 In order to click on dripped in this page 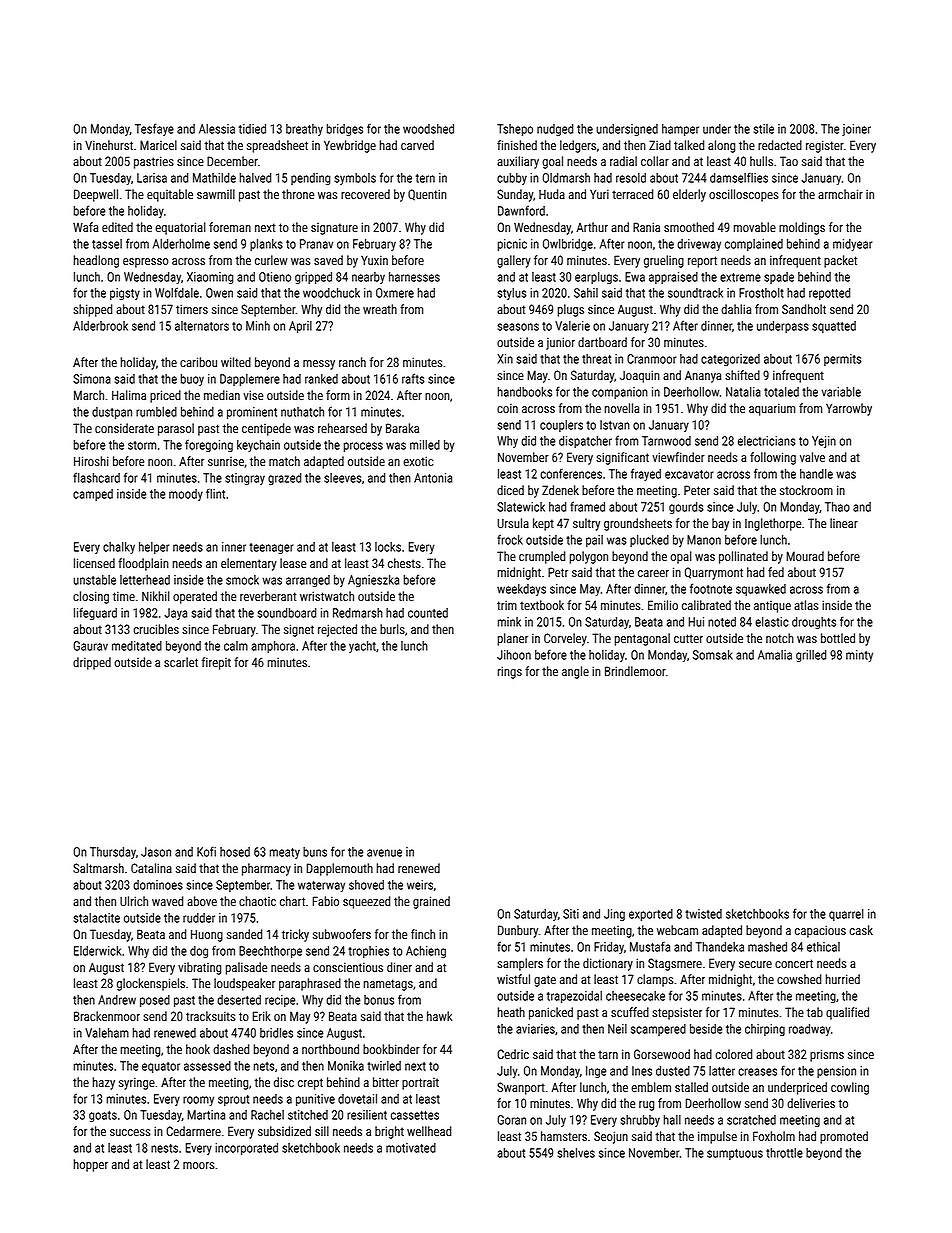, I will do `click(92, 663)`.
